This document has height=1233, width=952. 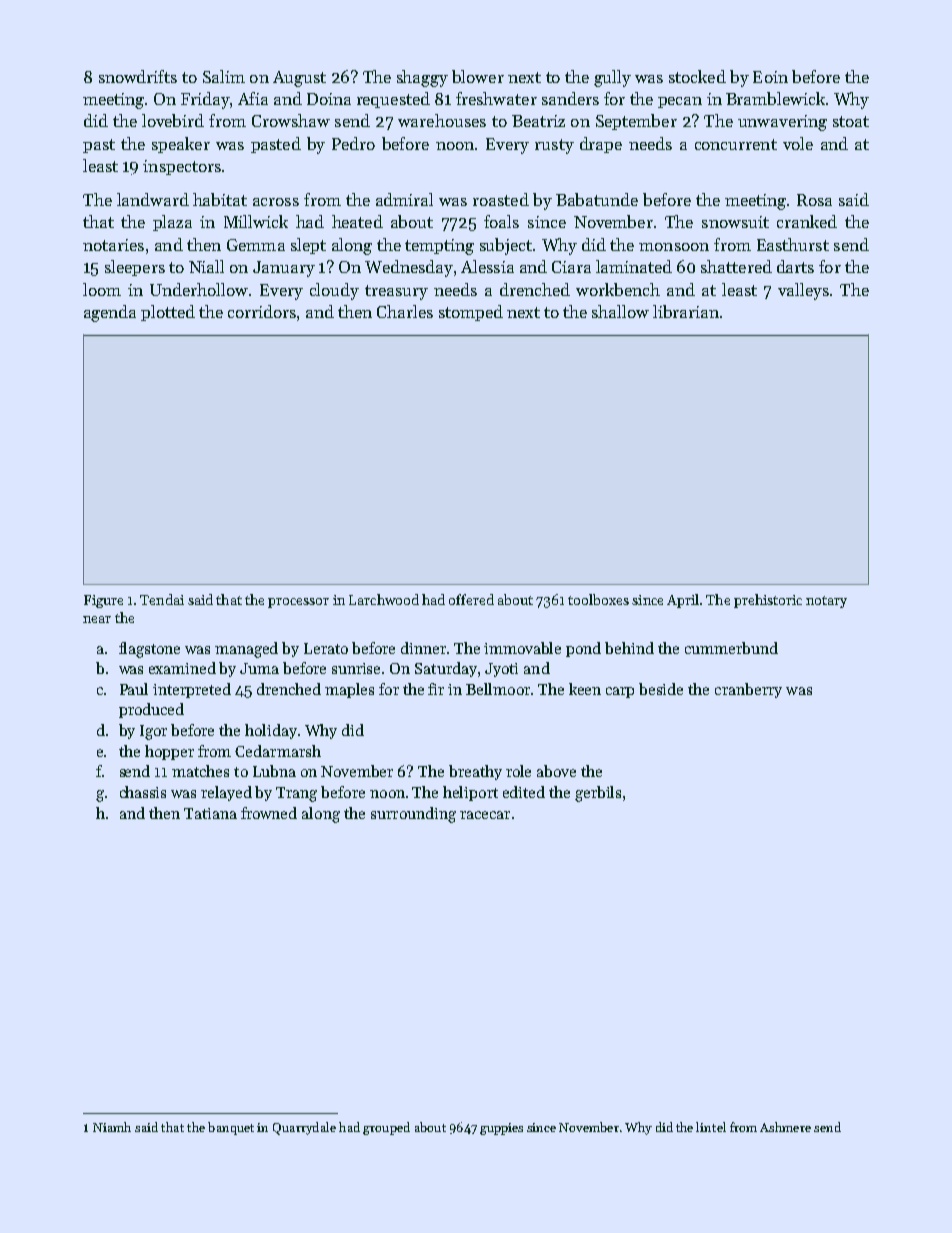 What do you see at coordinates (206, 266) in the document?
I see `Niall` at bounding box center [206, 266].
